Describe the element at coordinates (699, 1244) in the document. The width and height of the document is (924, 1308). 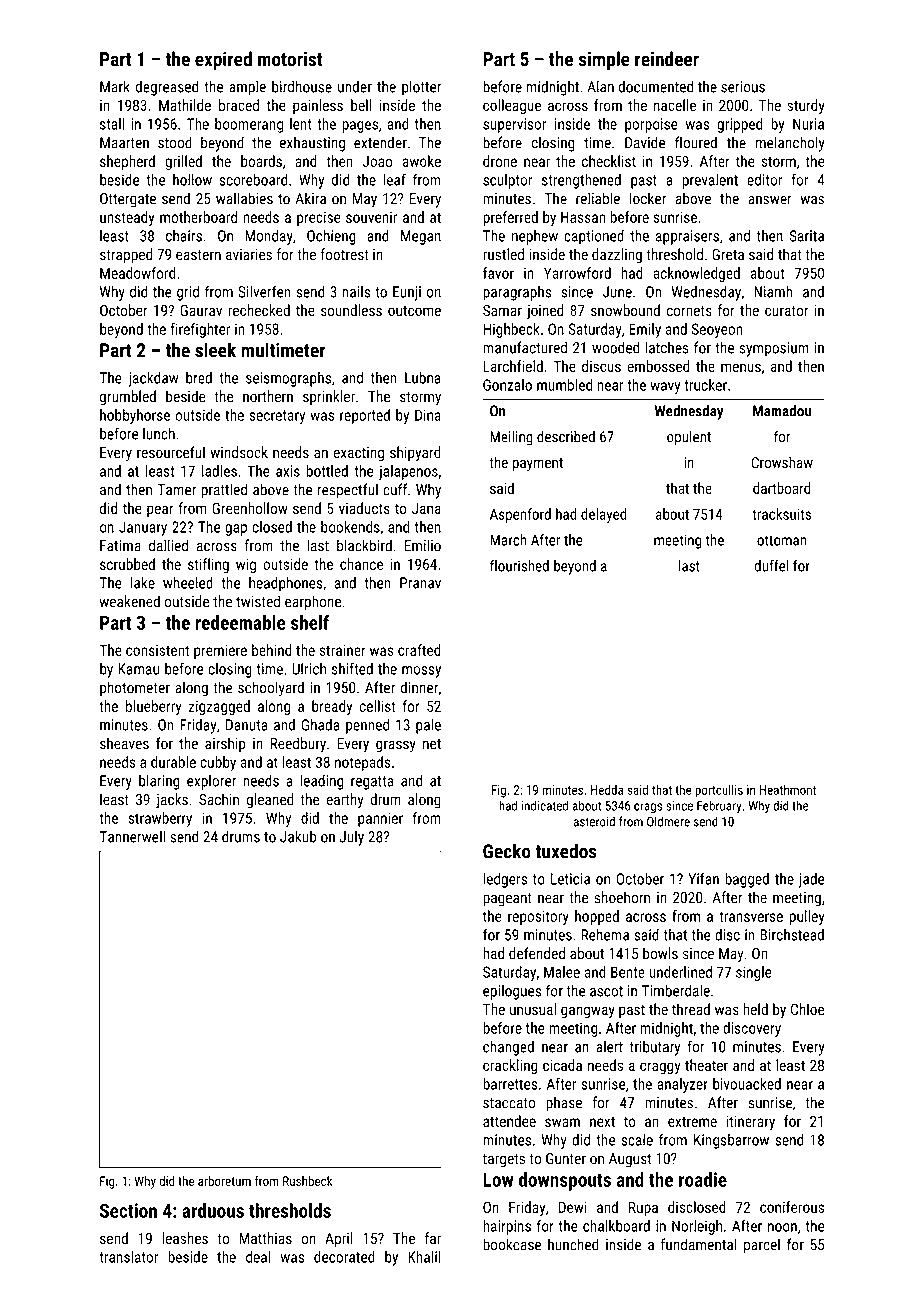
I see `fundamental` at that location.
